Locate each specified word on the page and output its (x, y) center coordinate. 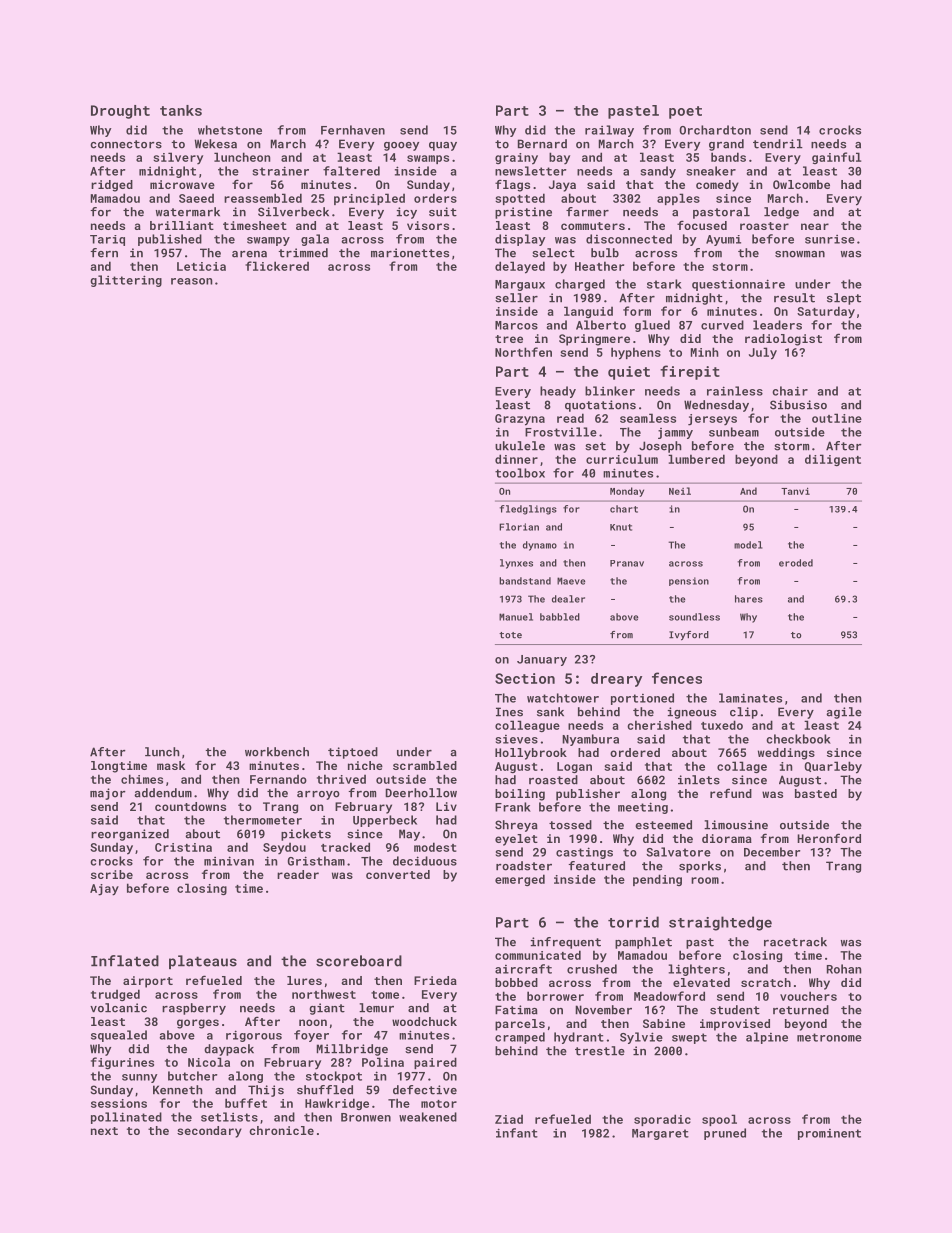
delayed (520, 267)
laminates (750, 698)
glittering (126, 281)
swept (689, 1038)
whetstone (230, 130)
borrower (555, 996)
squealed (119, 1036)
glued (652, 326)
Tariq (107, 240)
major (108, 794)
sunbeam (734, 432)
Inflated (125, 961)
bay (559, 158)
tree (509, 339)
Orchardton (715, 130)
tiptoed (353, 753)
